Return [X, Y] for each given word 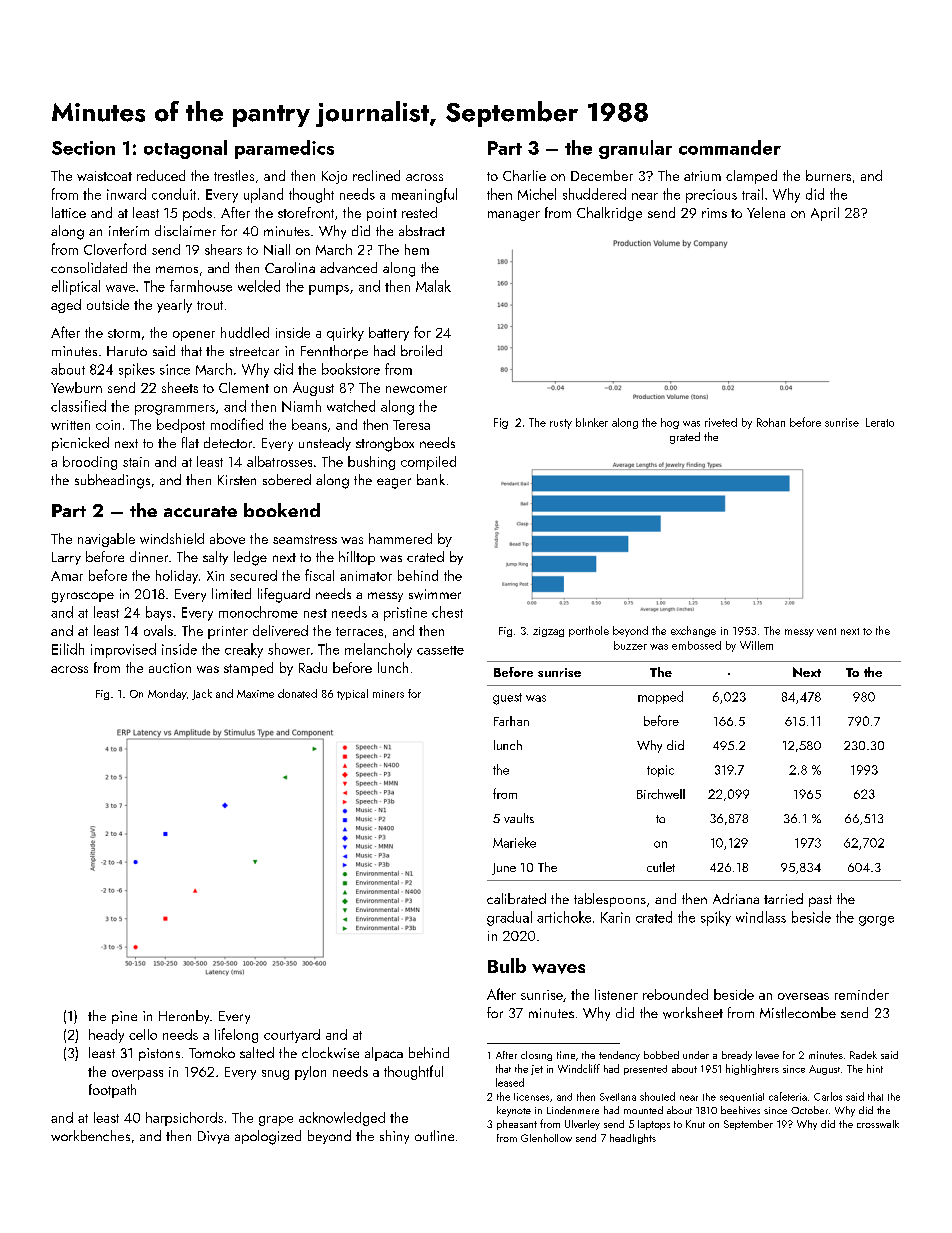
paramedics [284, 149]
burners [828, 175]
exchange [693, 631]
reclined [376, 175]
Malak [433, 286]
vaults [519, 818]
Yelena [766, 212]
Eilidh [68, 649]
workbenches [90, 1135]
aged [66, 306]
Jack [202, 694]
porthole [589, 631]
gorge [876, 921]
